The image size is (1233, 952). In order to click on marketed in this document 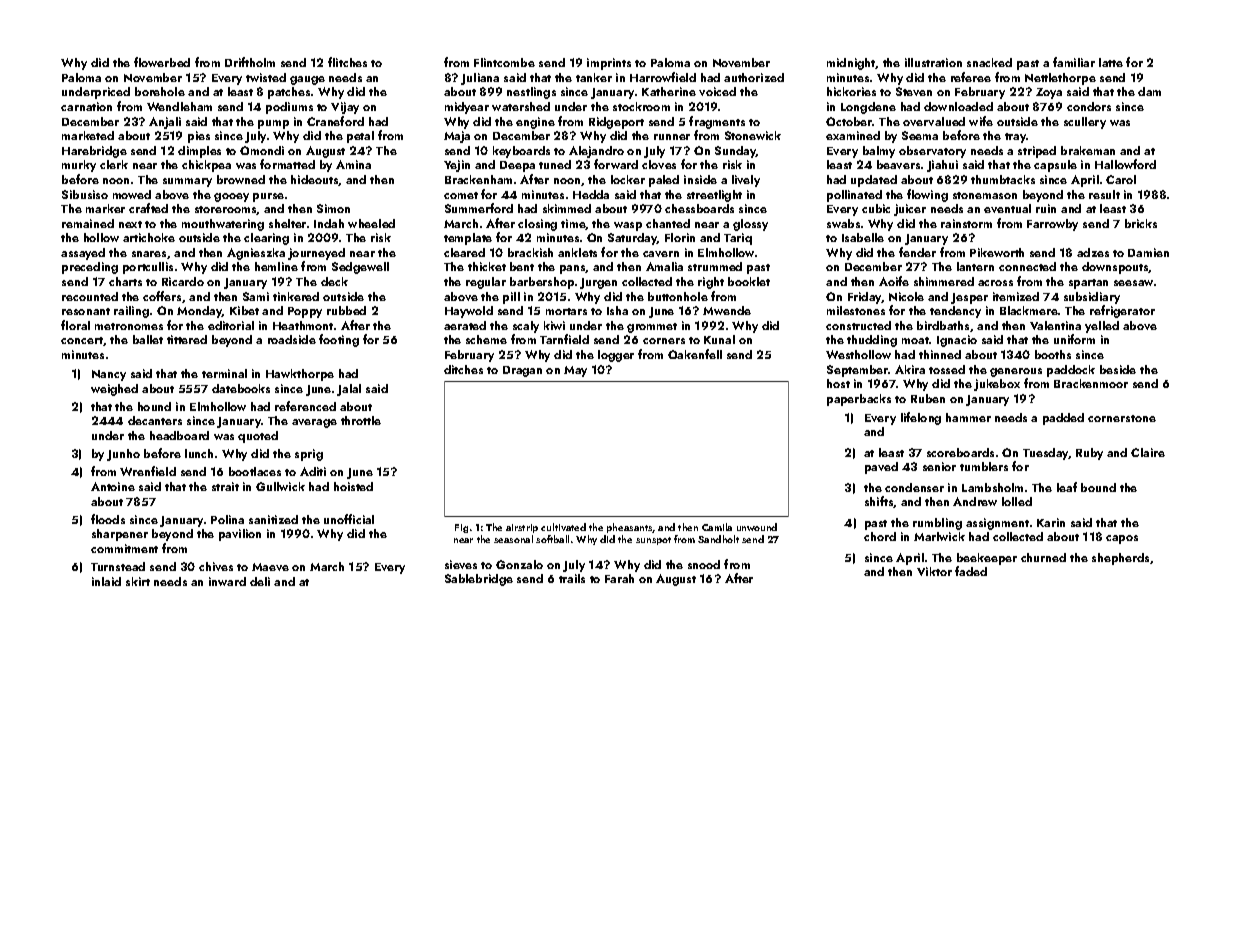, I will do `click(88, 135)`.
